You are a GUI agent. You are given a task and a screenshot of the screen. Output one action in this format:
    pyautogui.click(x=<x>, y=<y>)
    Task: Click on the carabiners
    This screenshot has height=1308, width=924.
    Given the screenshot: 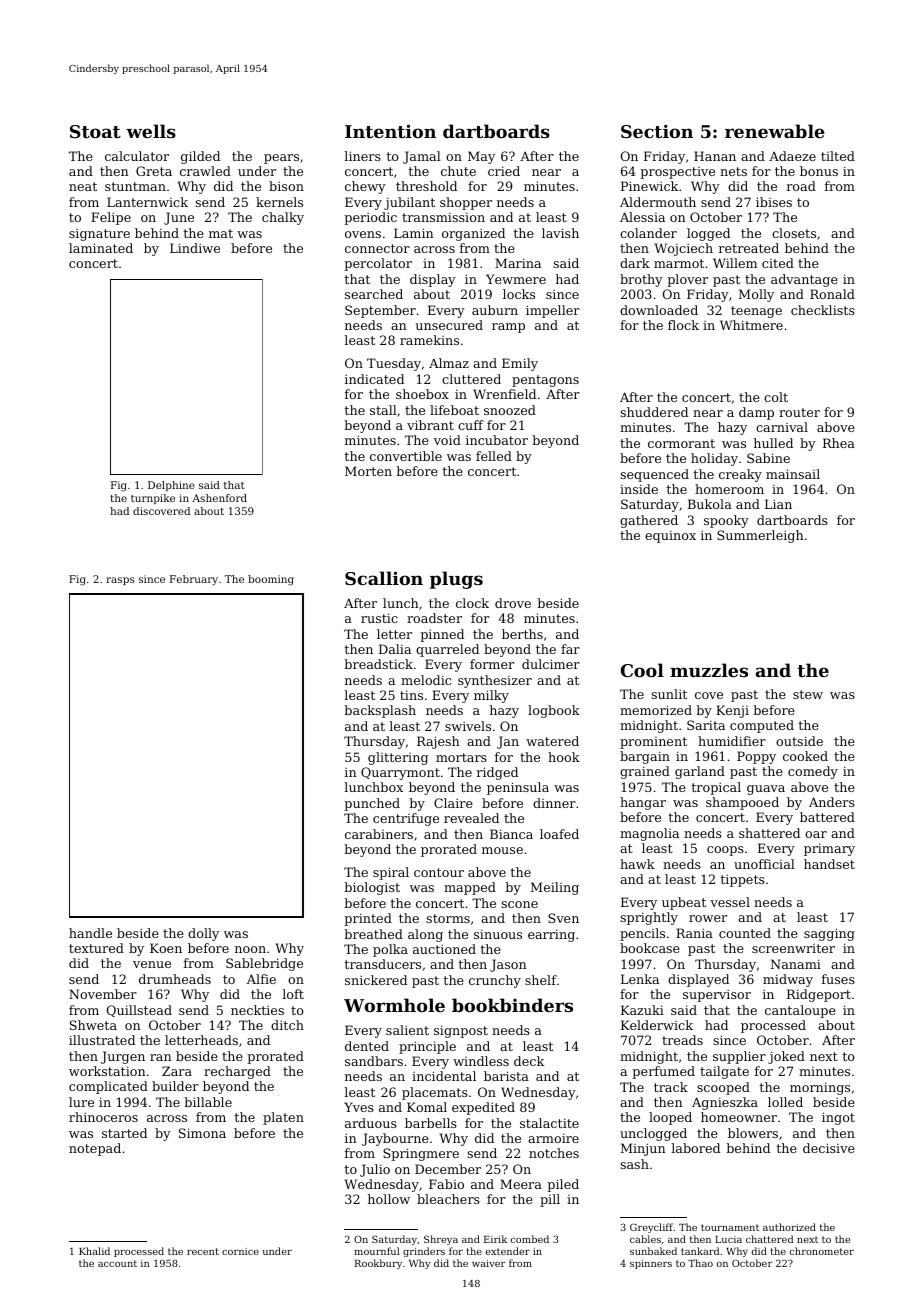 What is the action you would take?
    pyautogui.click(x=379, y=834)
